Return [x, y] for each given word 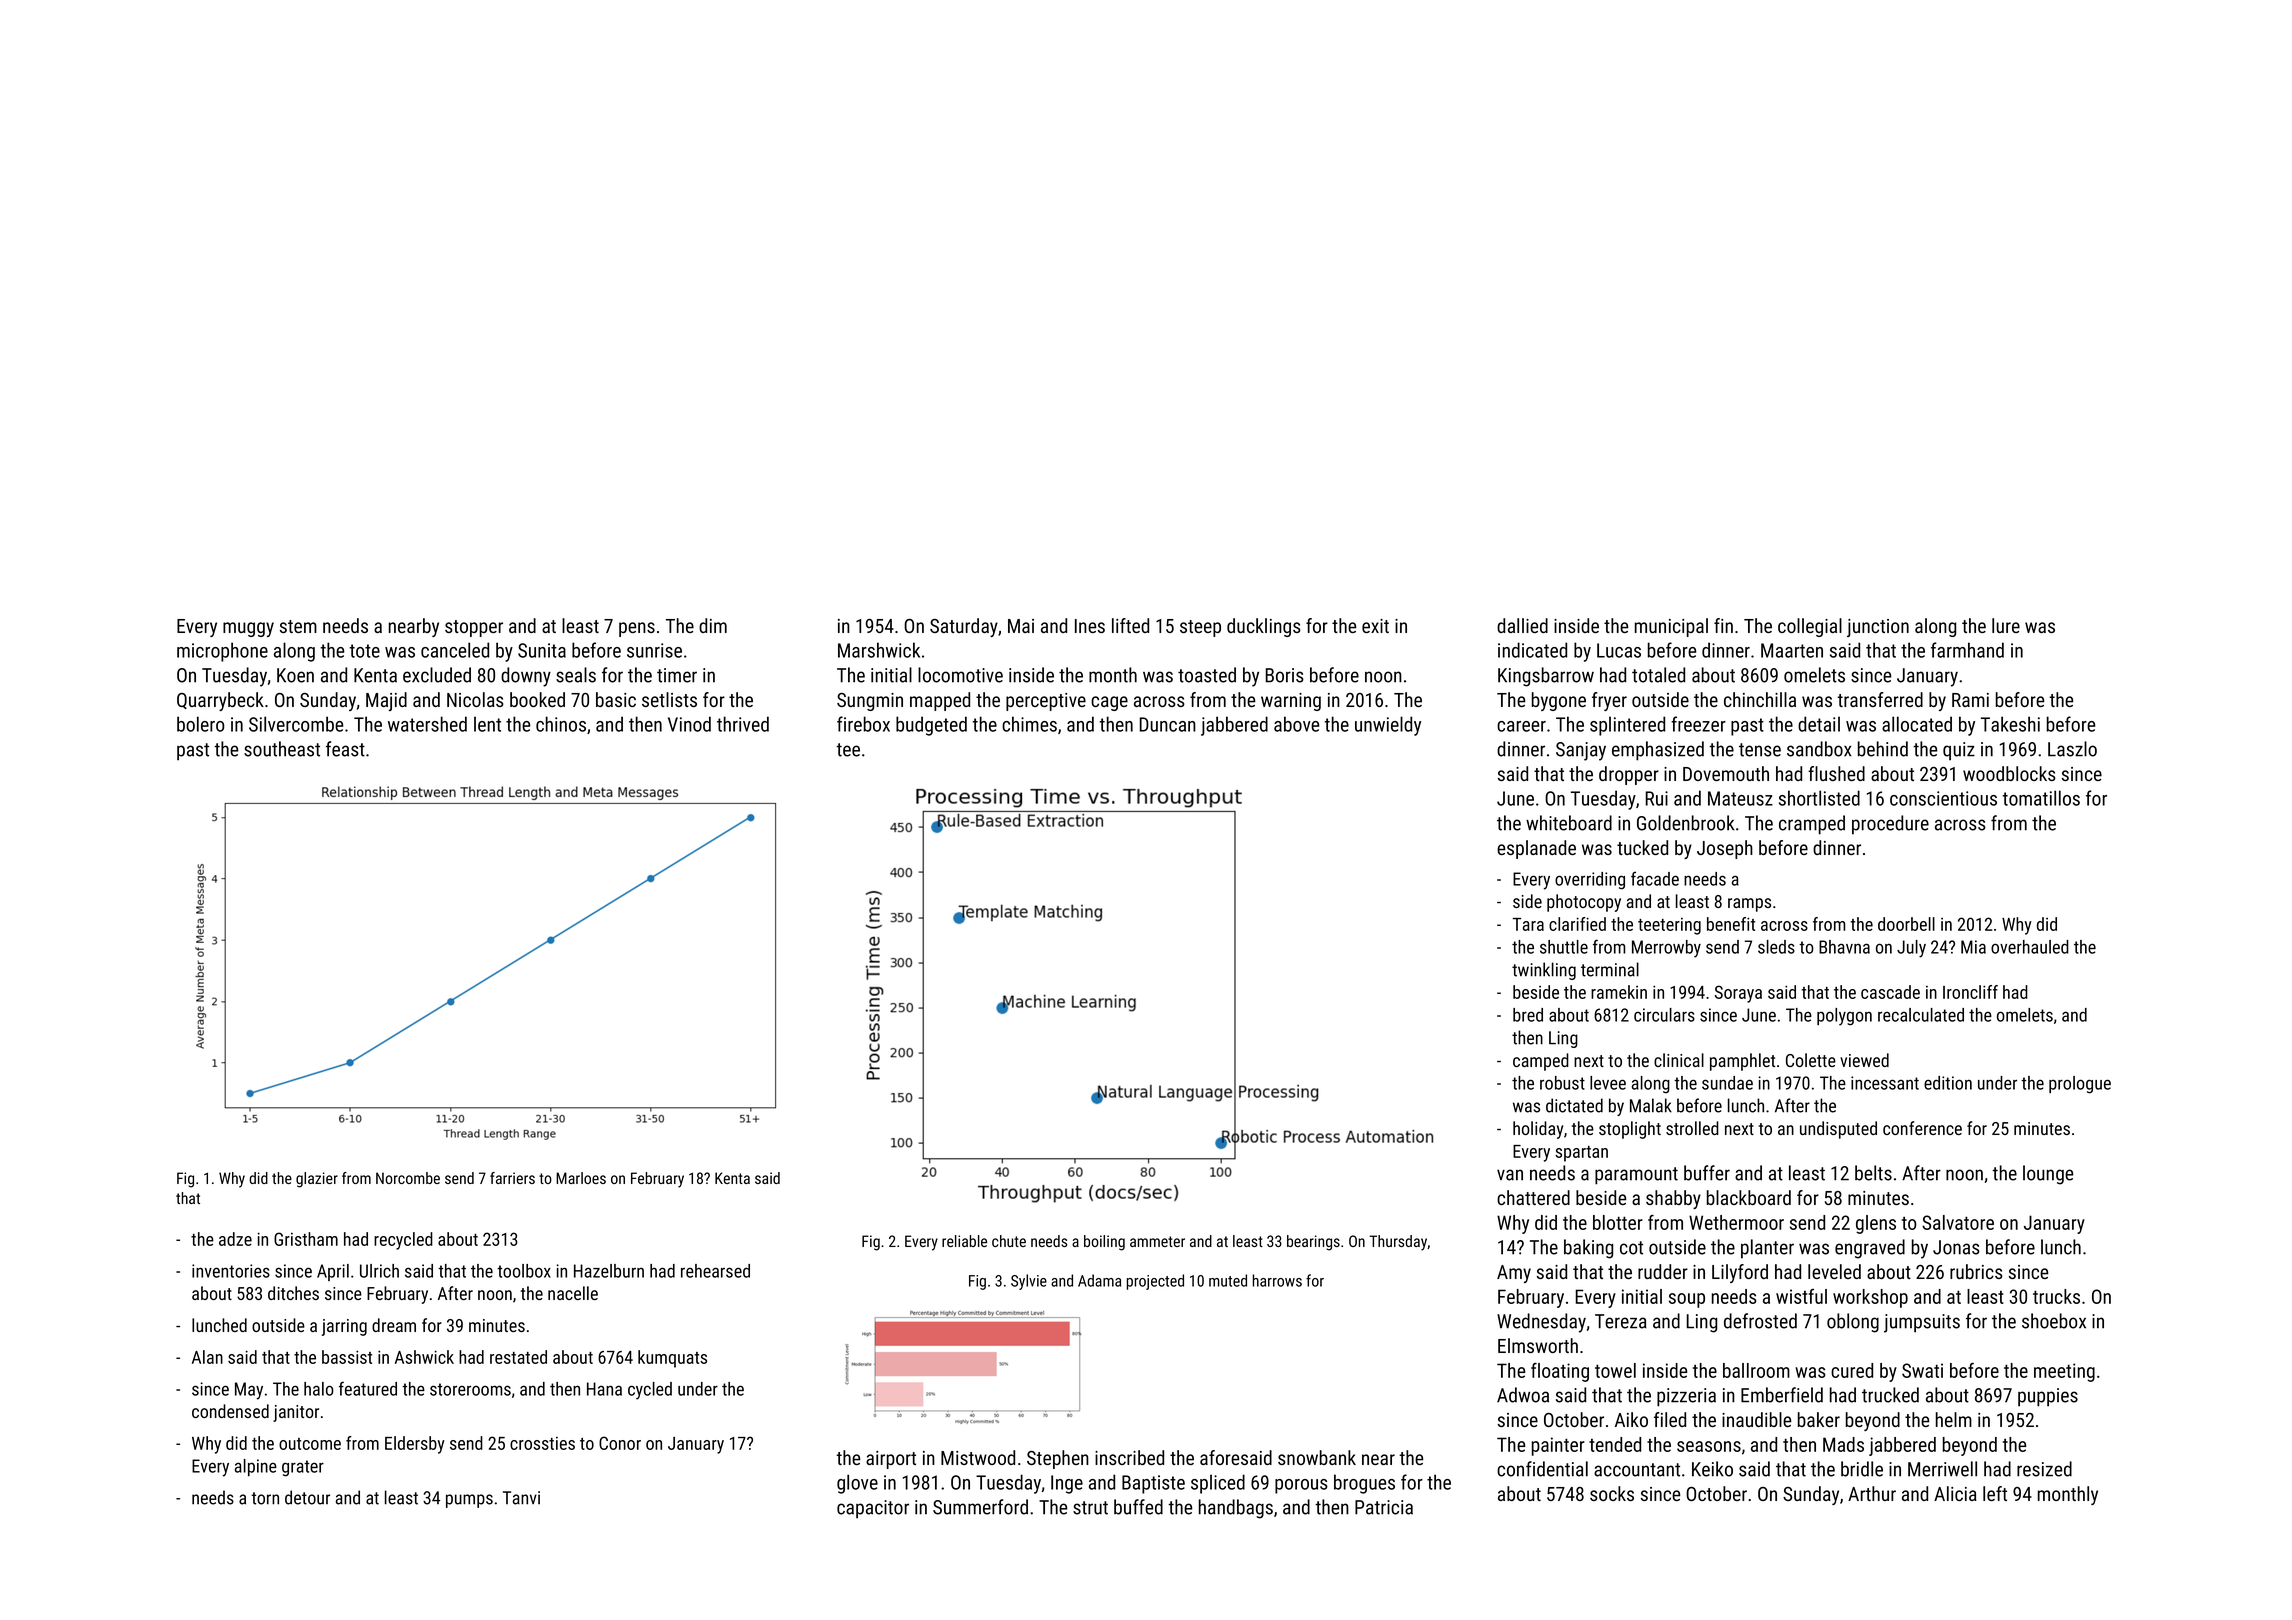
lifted [1130, 625]
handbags [1236, 1509]
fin [1723, 625]
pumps [469, 1501]
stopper [474, 628]
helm [1954, 1419]
